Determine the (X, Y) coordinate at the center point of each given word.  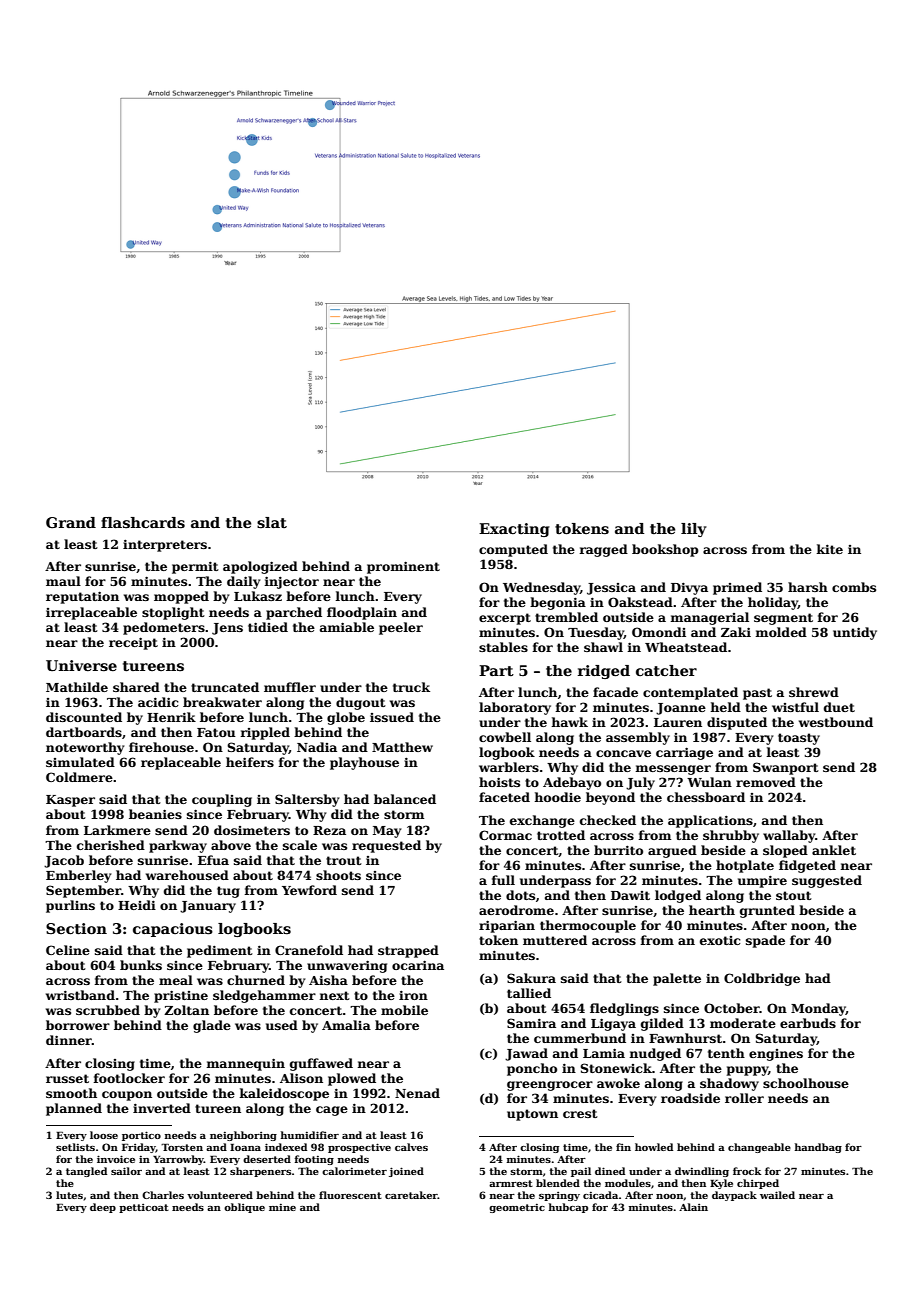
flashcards (143, 522)
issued (392, 717)
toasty (799, 739)
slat (272, 522)
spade (765, 941)
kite (829, 549)
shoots (338, 875)
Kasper (70, 801)
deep (103, 1208)
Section (76, 928)
